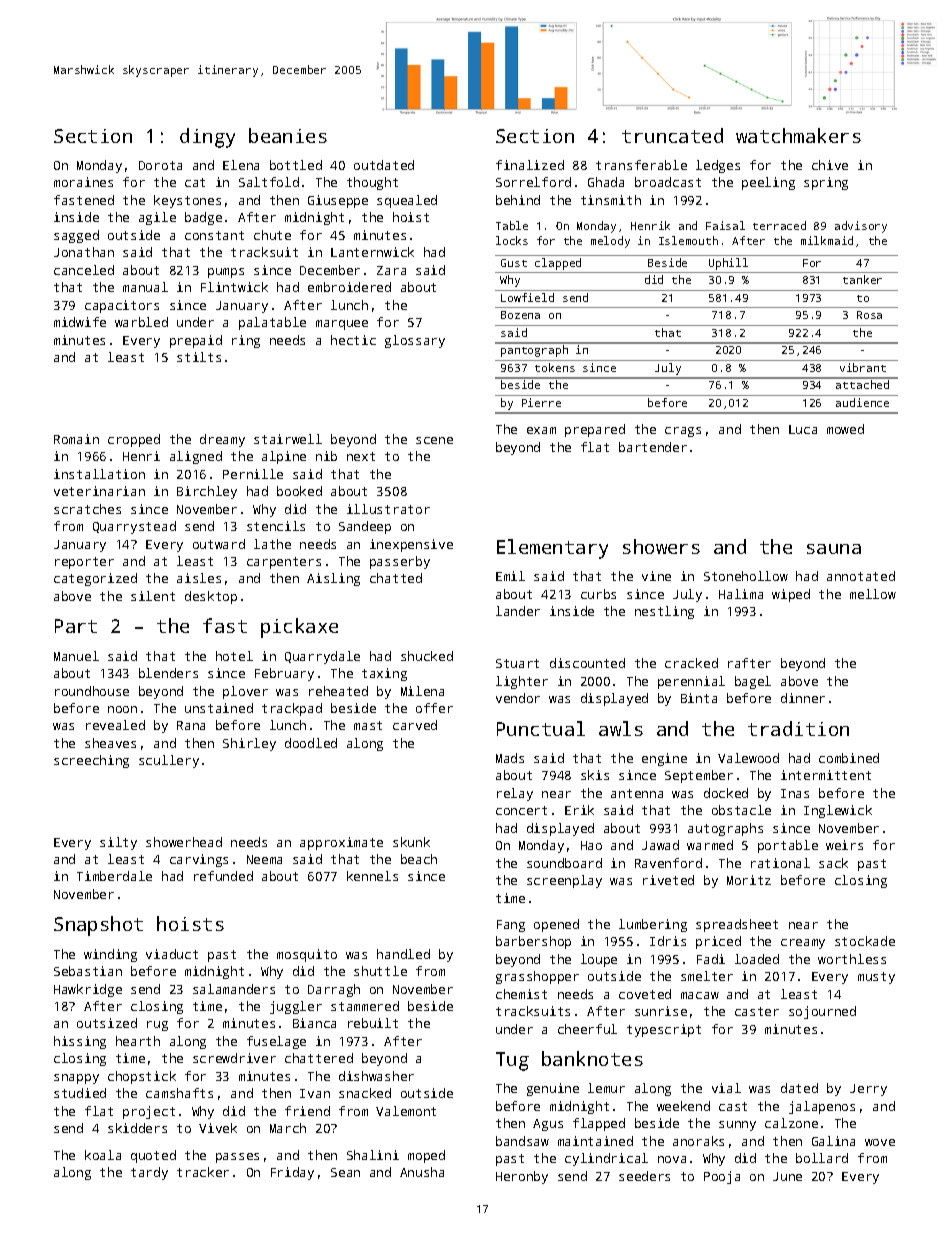 The width and height of the screenshot is (952, 1233). I want to click on peeling, so click(768, 183).
